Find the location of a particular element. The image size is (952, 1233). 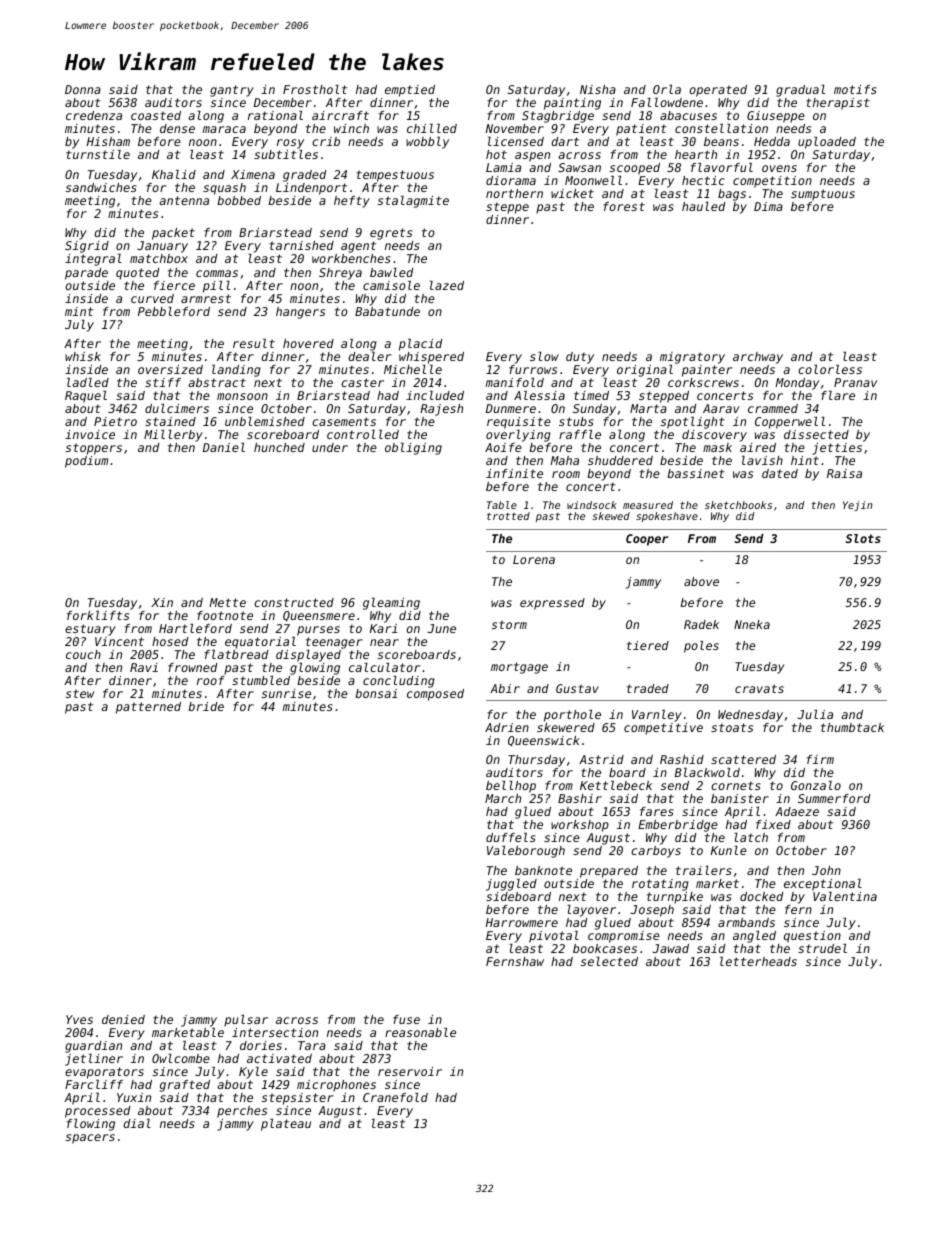

emptied is located at coordinates (410, 91).
